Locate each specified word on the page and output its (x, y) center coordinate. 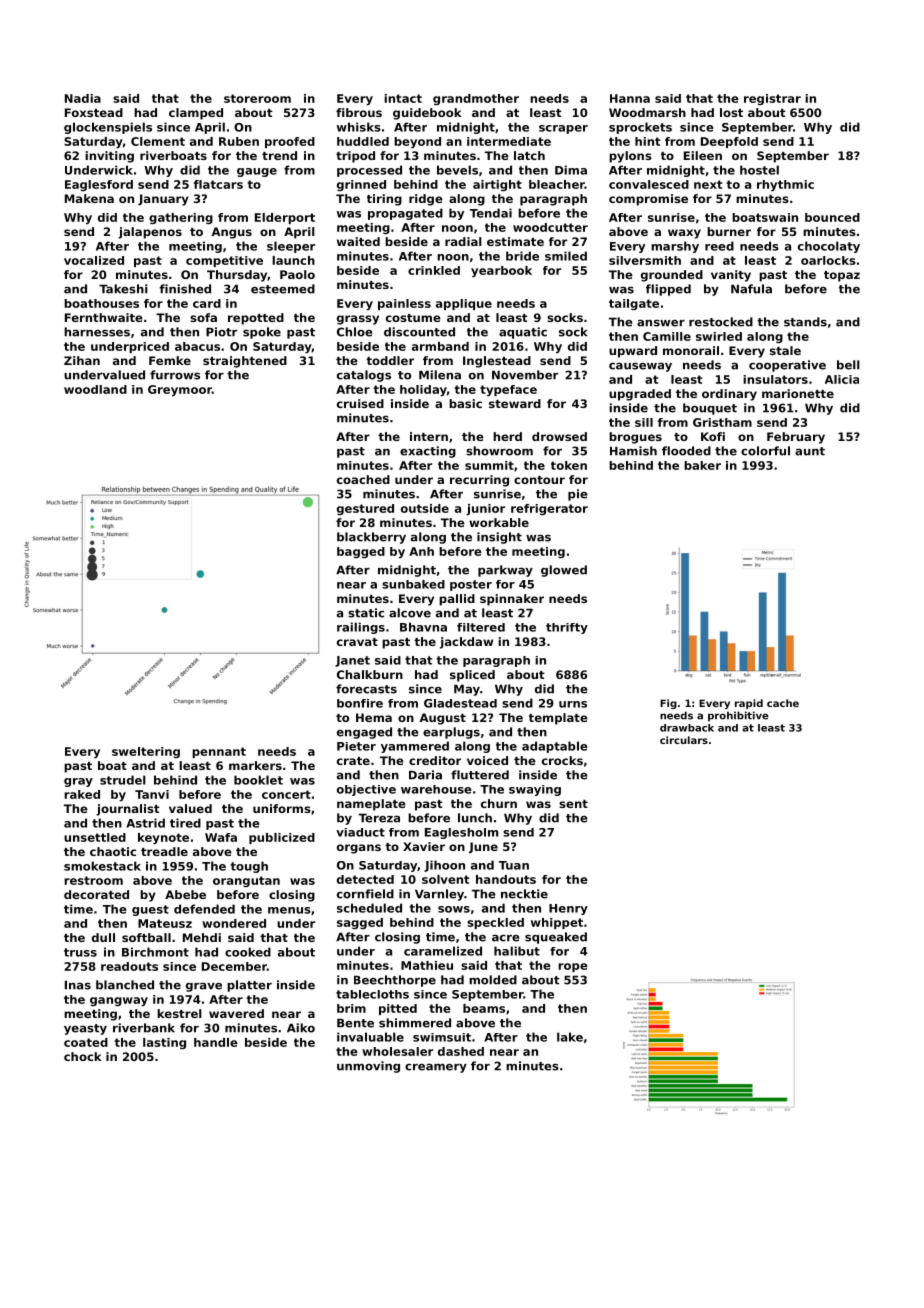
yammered (415, 747)
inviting (109, 157)
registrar (772, 99)
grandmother (476, 99)
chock (83, 1056)
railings (361, 628)
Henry (568, 909)
